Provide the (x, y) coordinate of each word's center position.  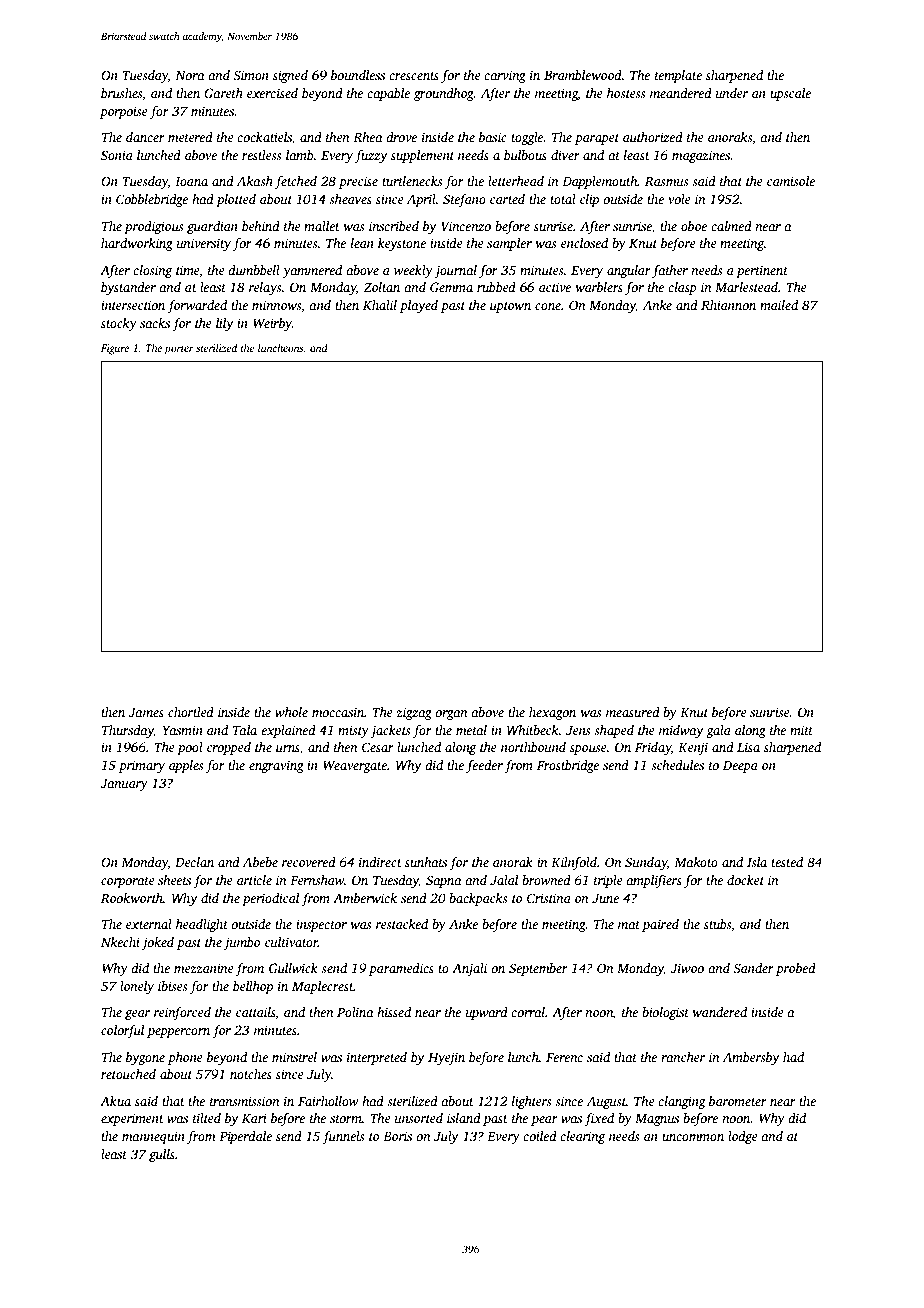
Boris (397, 1136)
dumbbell (254, 270)
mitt (801, 730)
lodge (743, 1137)
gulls (162, 1155)
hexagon (552, 713)
